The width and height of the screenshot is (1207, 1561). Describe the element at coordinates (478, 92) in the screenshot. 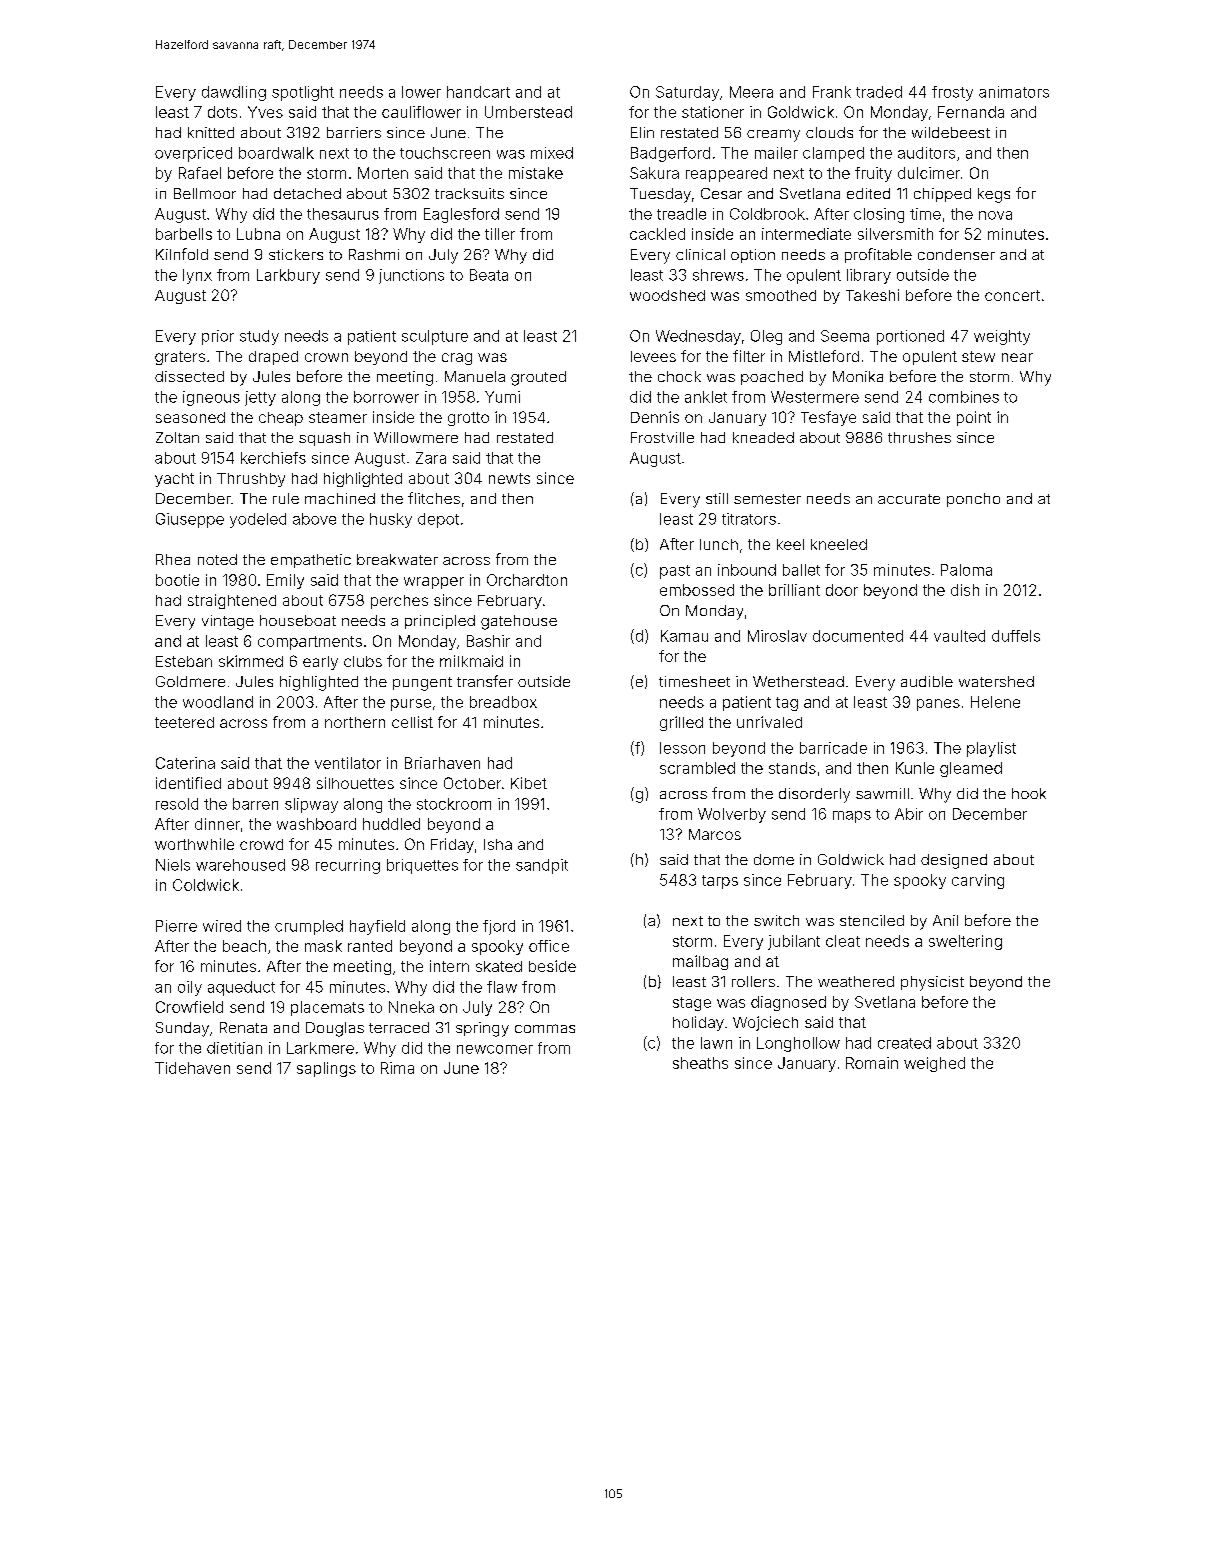

I see `handcart` at that location.
